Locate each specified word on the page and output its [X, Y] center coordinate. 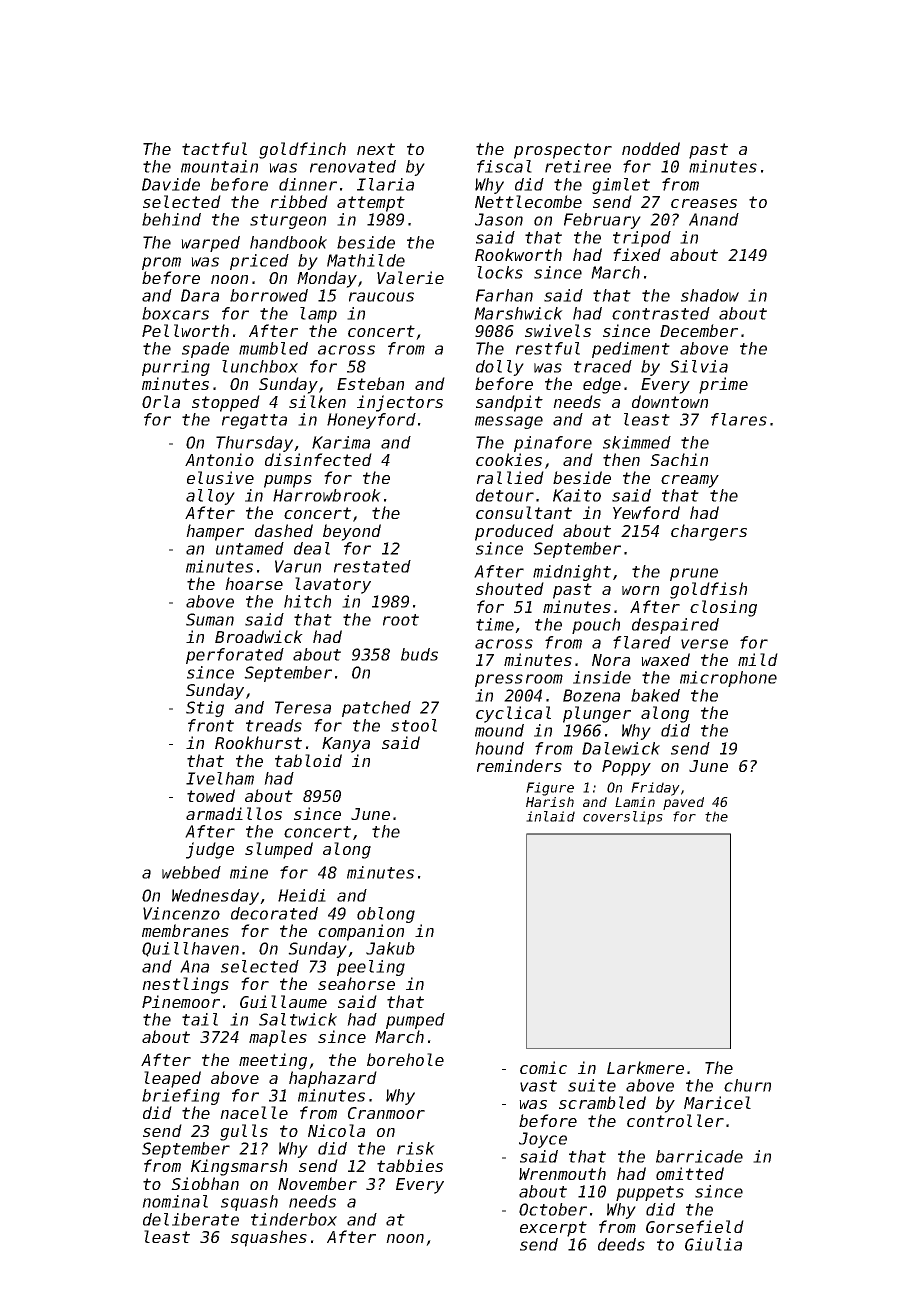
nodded [651, 148]
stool [414, 725]
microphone [728, 679]
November [317, 1183]
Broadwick [259, 636]
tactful [214, 148]
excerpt [553, 1229]
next [376, 149]
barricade [699, 1156]
